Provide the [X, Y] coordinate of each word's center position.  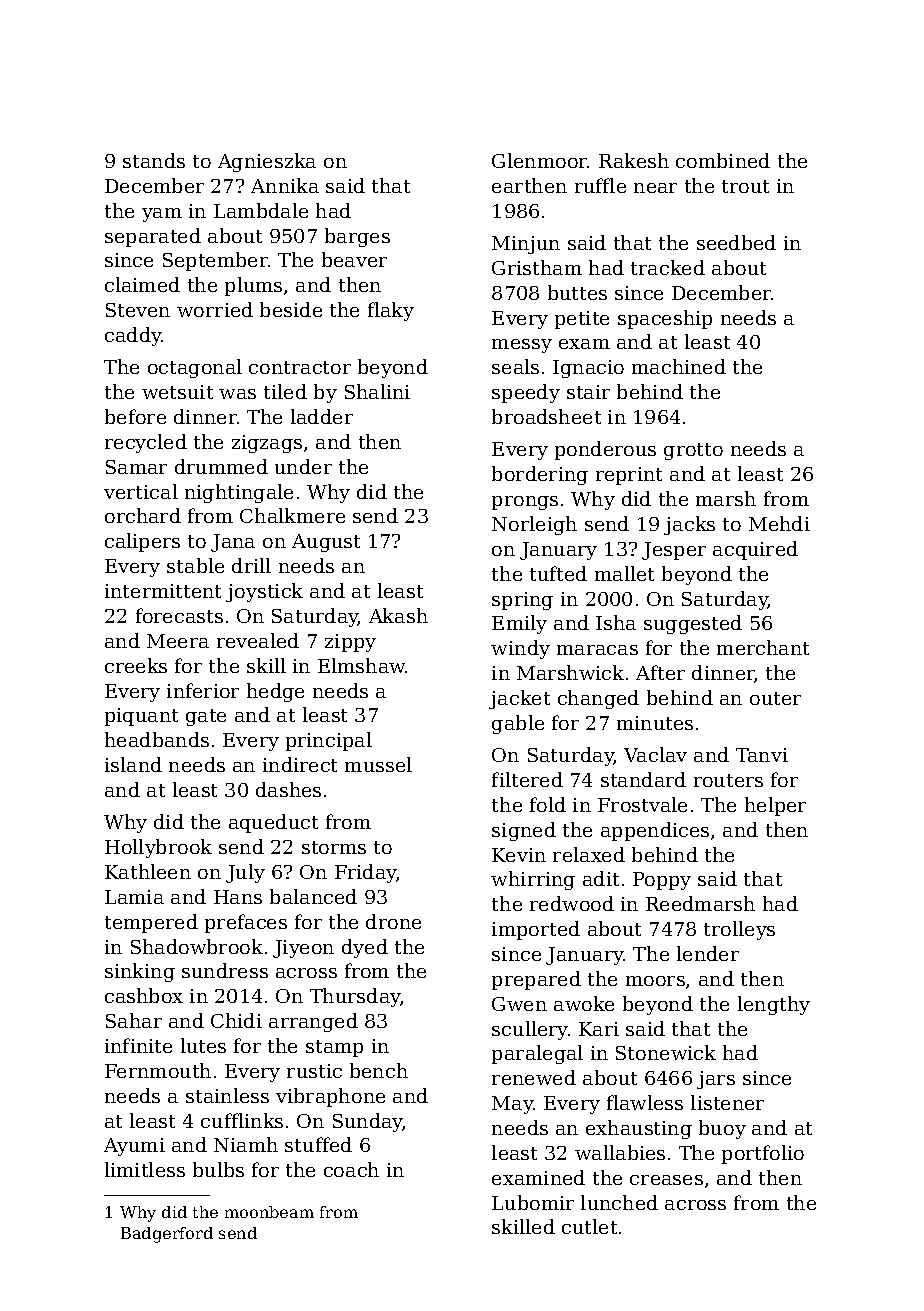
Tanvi [762, 755]
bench [379, 1070]
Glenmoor [540, 160]
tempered [151, 923]
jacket [519, 699]
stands [154, 160]
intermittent [163, 591]
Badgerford [167, 1235]
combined [723, 160]
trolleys [739, 930]
